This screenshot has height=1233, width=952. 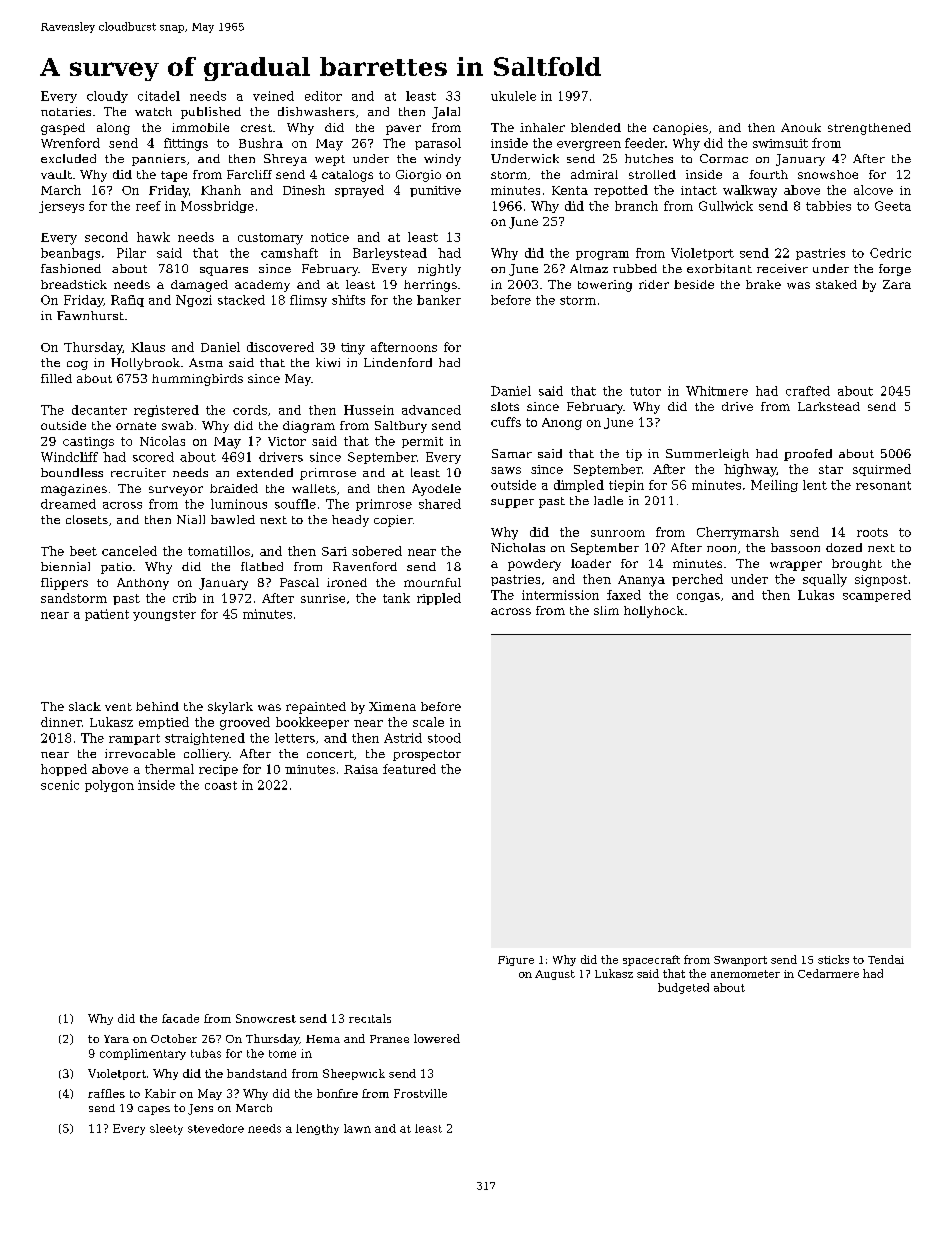 What do you see at coordinates (106, 1093) in the screenshot?
I see `raffles` at bounding box center [106, 1093].
